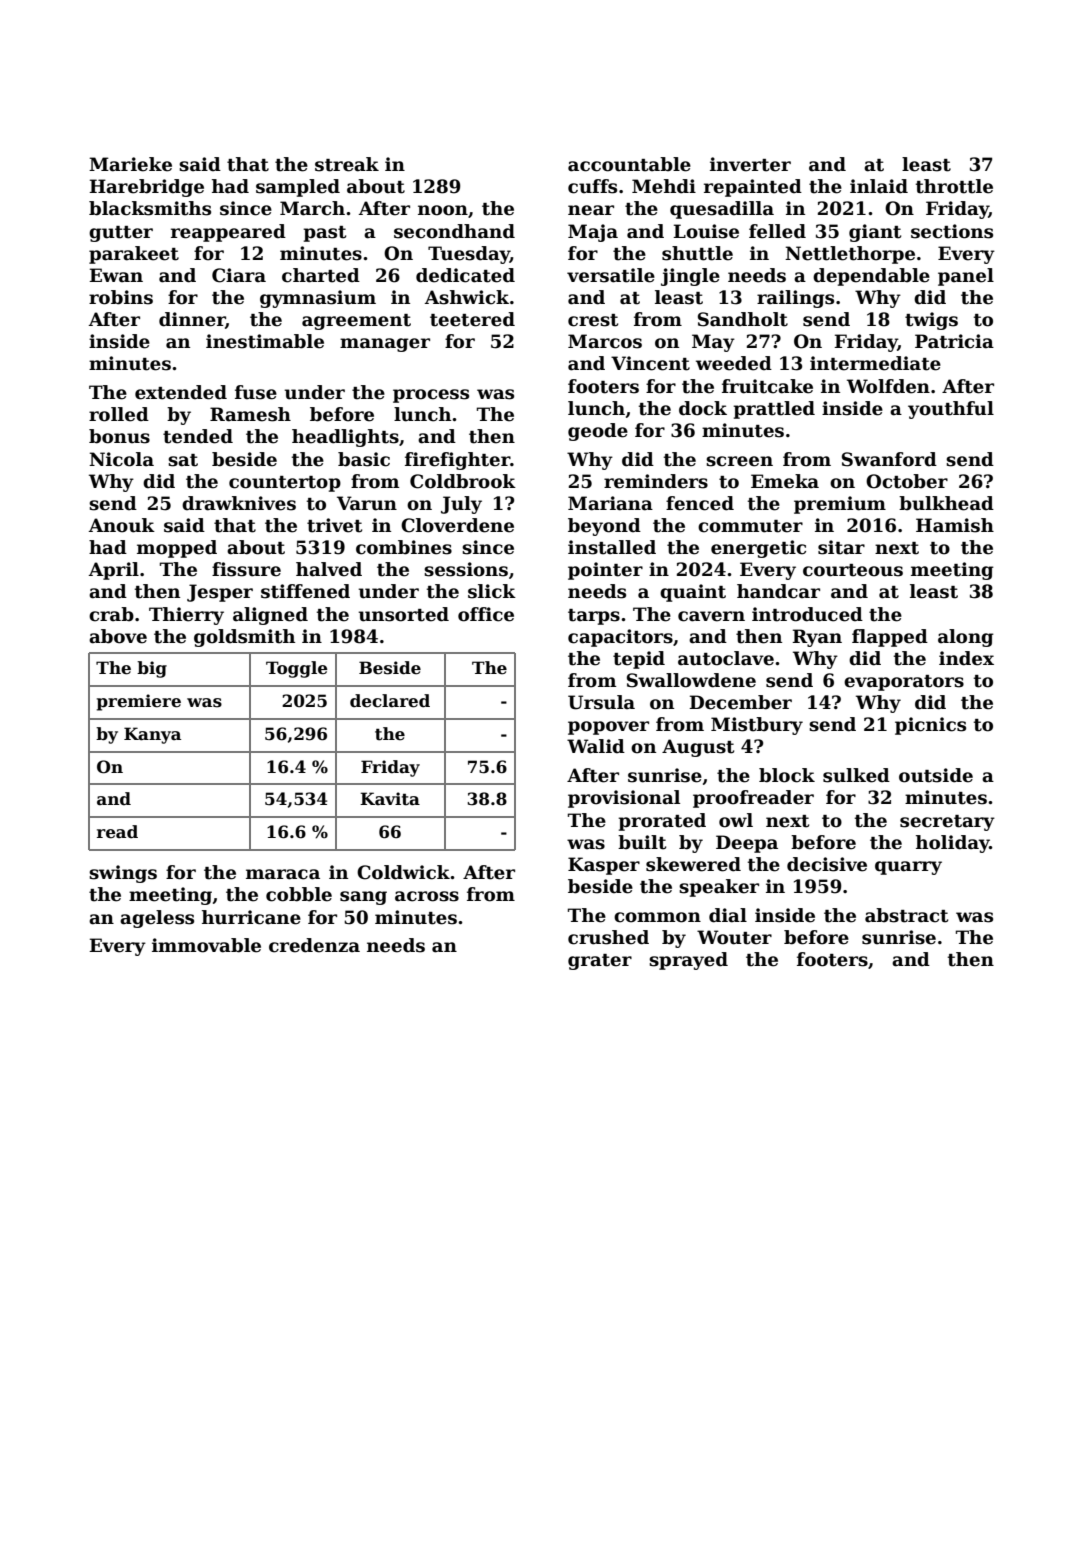 The height and width of the document is (1568, 1083). What do you see at coordinates (757, 726) in the document?
I see `Mistbury` at bounding box center [757, 726].
